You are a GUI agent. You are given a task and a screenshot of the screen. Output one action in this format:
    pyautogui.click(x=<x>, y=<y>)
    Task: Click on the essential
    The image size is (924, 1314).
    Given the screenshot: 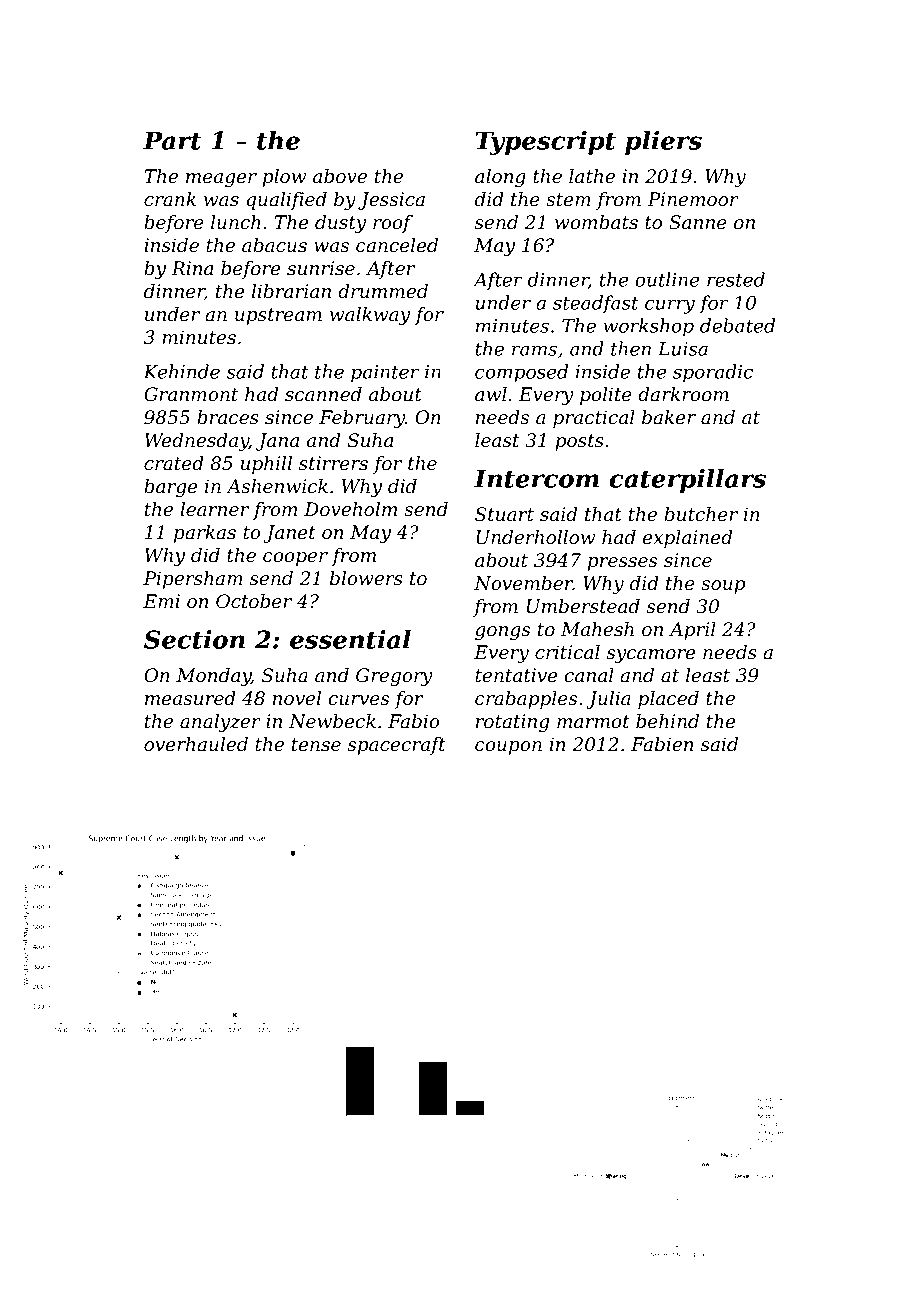 What is the action you would take?
    pyautogui.click(x=350, y=639)
